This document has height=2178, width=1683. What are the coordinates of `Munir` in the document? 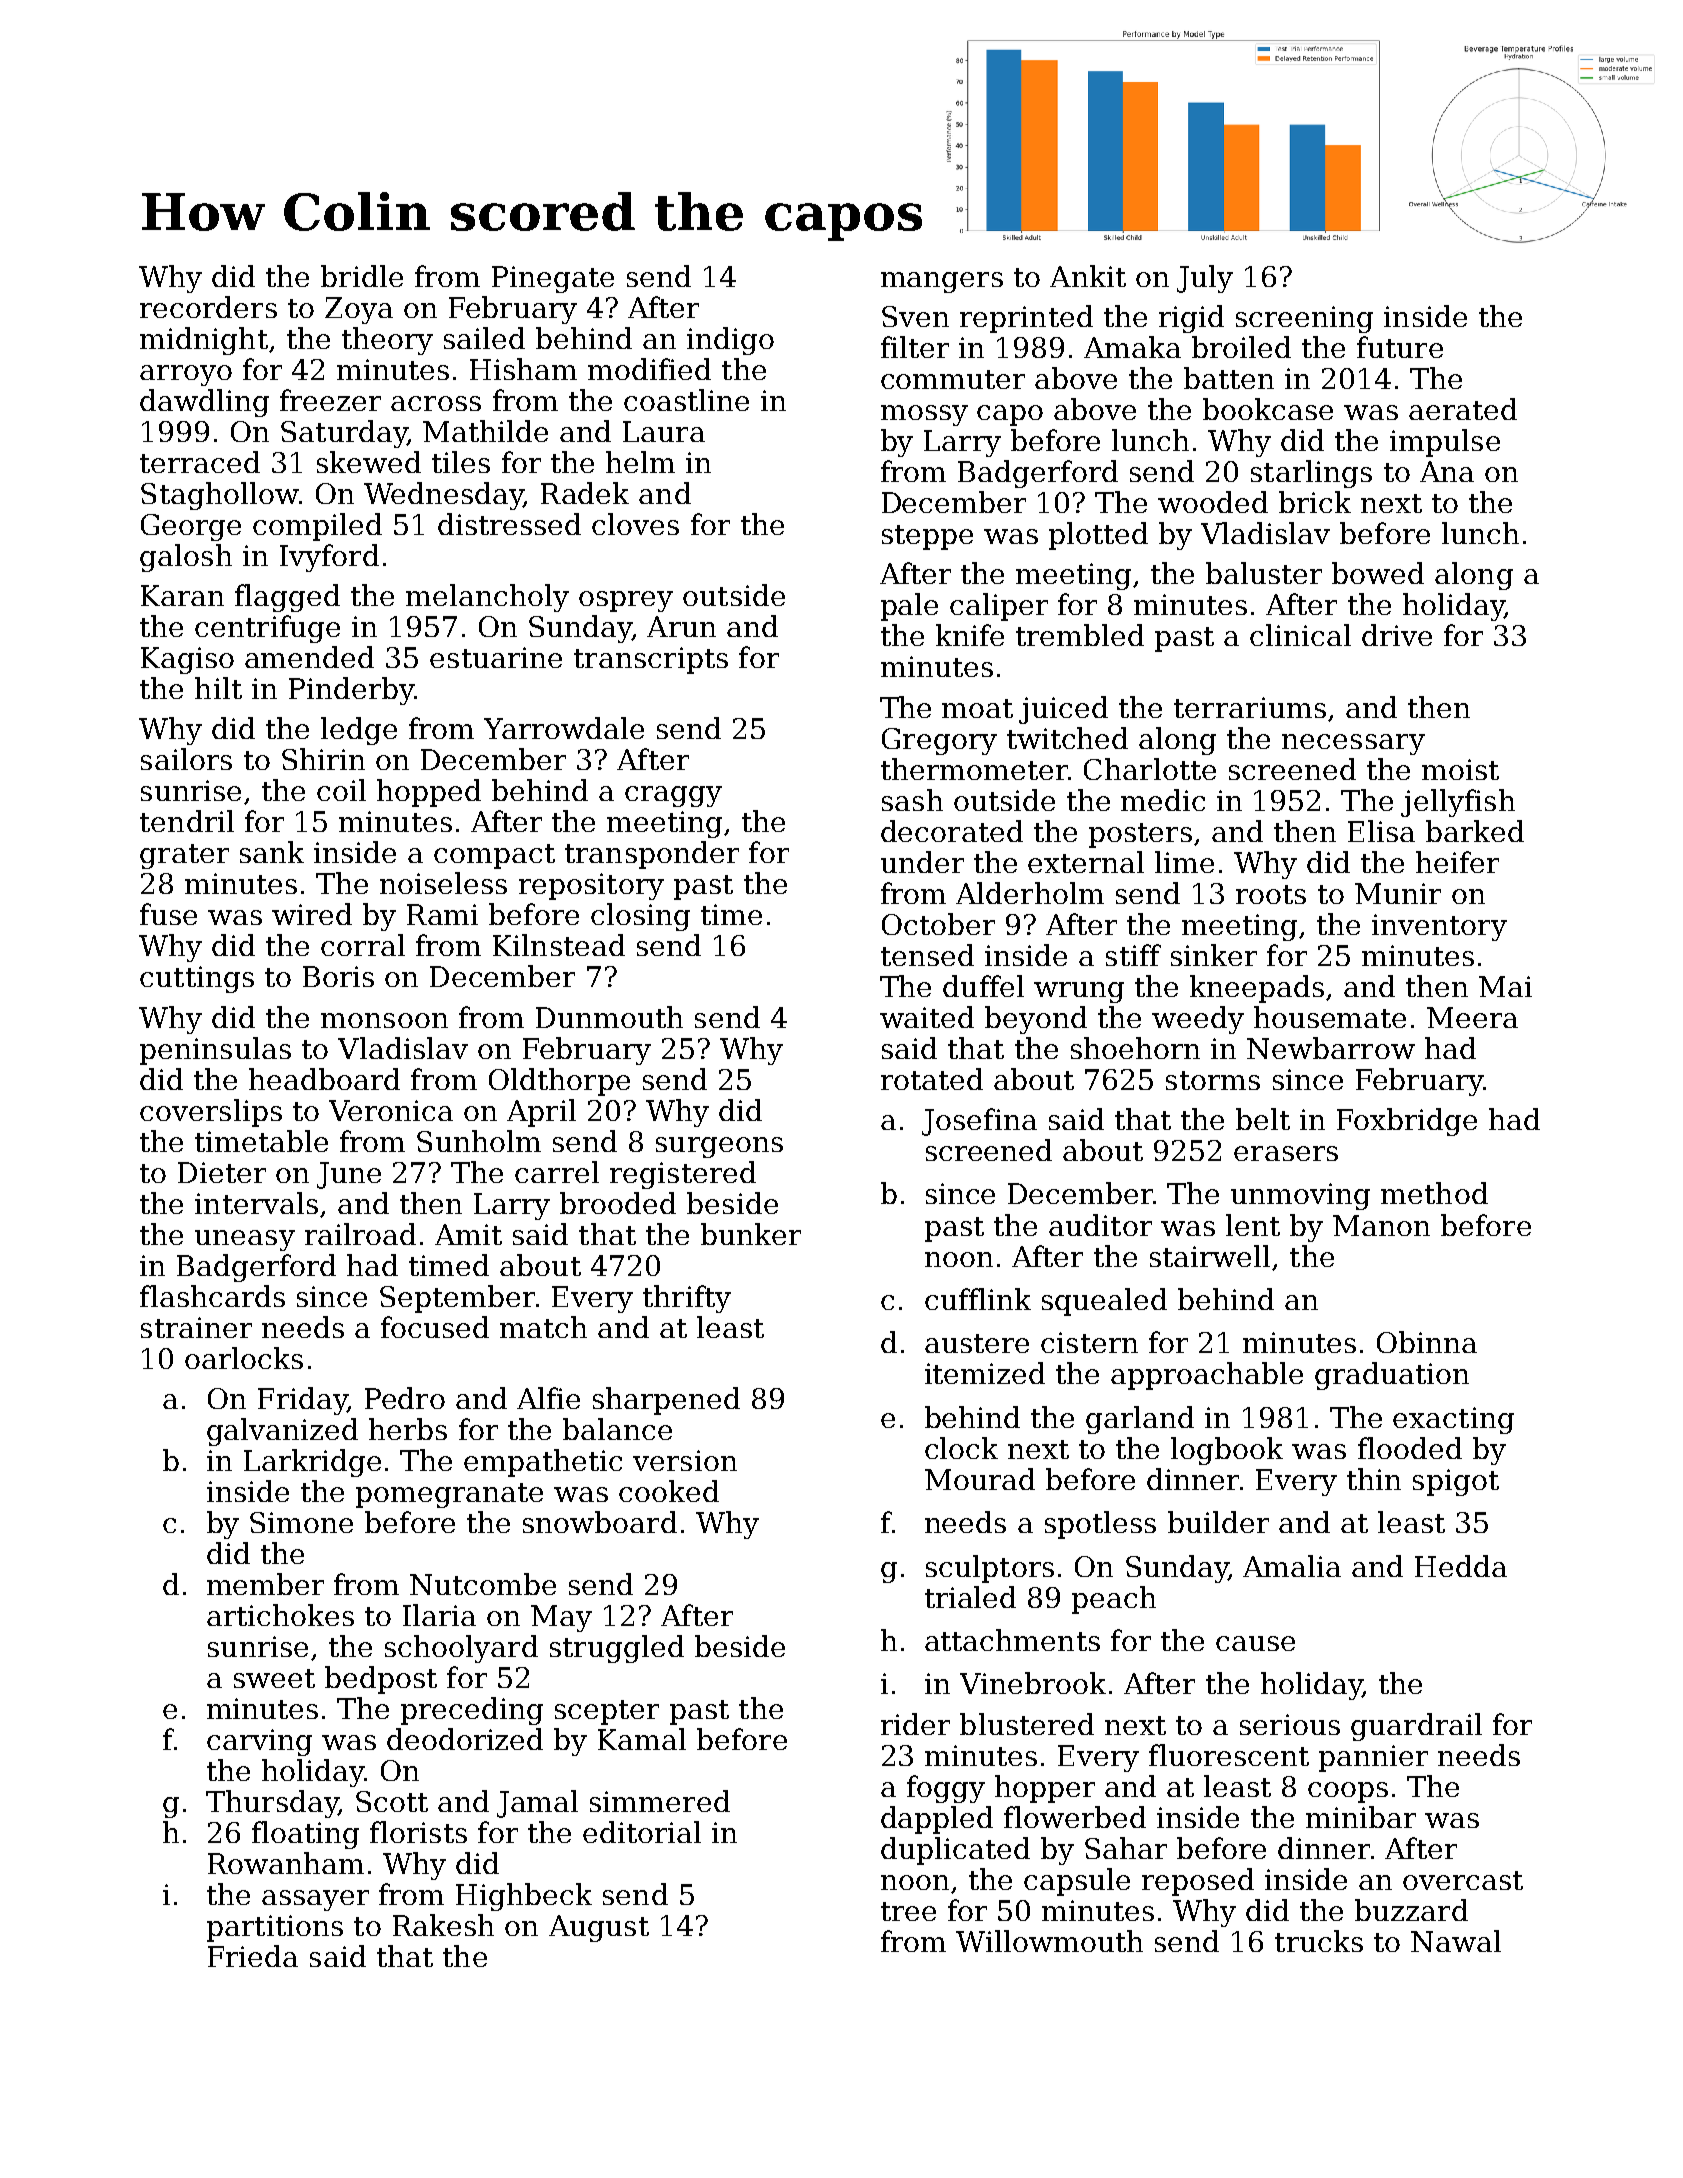 It's located at (1398, 893).
